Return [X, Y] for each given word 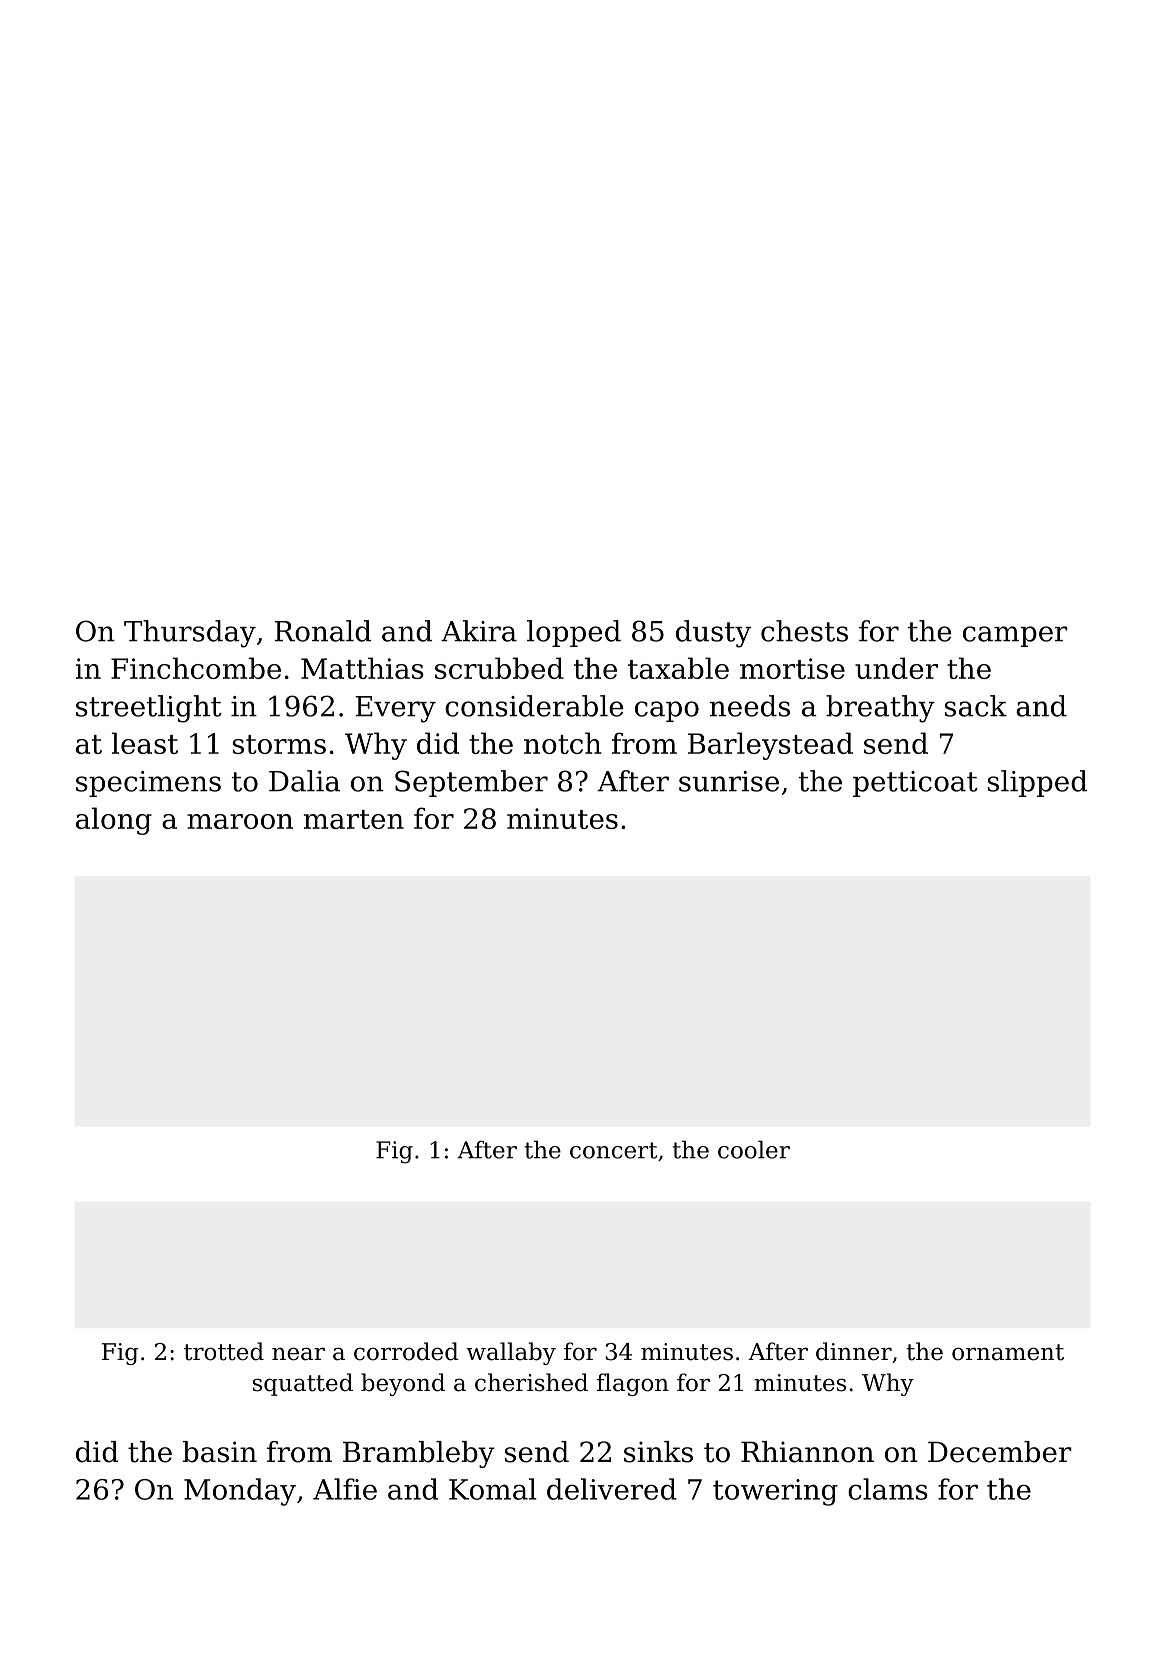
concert [613, 1150]
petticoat [915, 784]
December [1000, 1452]
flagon [633, 1384]
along [114, 821]
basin [220, 1452]
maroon [240, 821]
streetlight [149, 709]
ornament [1008, 1352]
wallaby [511, 1353]
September [471, 783]
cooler [754, 1149]
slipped [1037, 783]
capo [667, 711]
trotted [224, 1351]
